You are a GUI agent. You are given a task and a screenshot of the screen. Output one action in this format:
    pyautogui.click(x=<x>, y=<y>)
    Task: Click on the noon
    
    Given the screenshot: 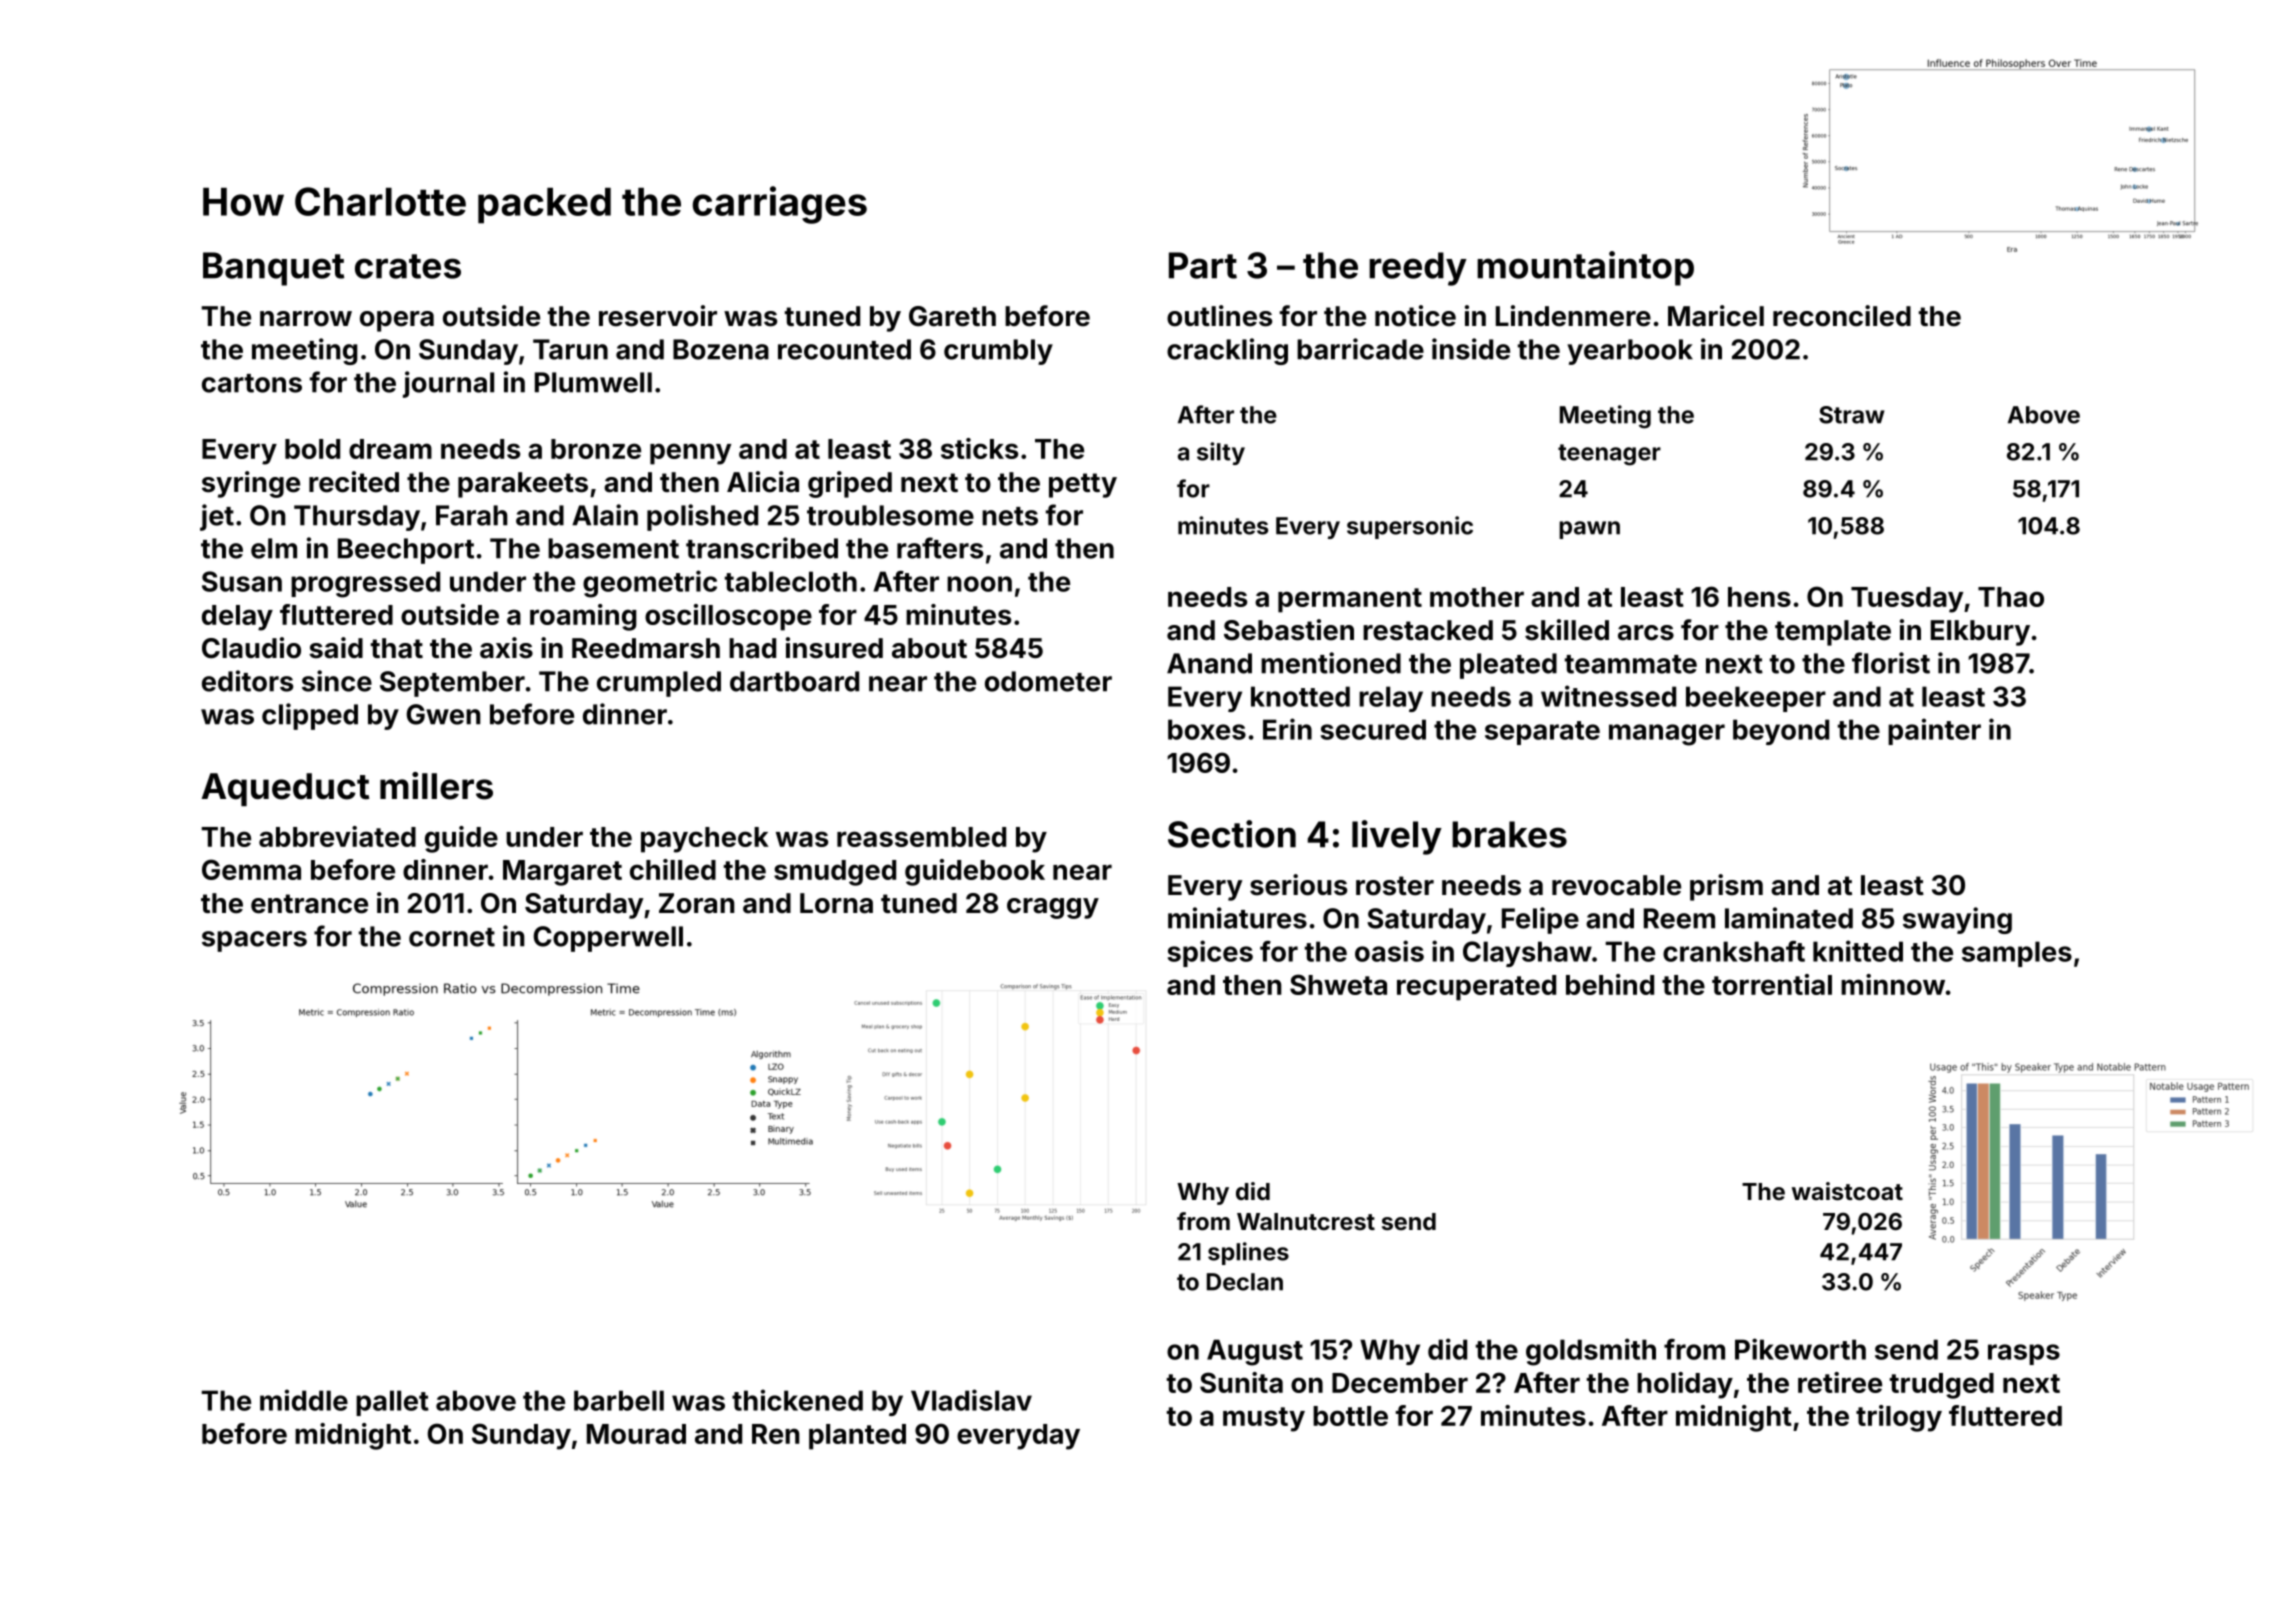 What is the action you would take?
    pyautogui.click(x=979, y=584)
